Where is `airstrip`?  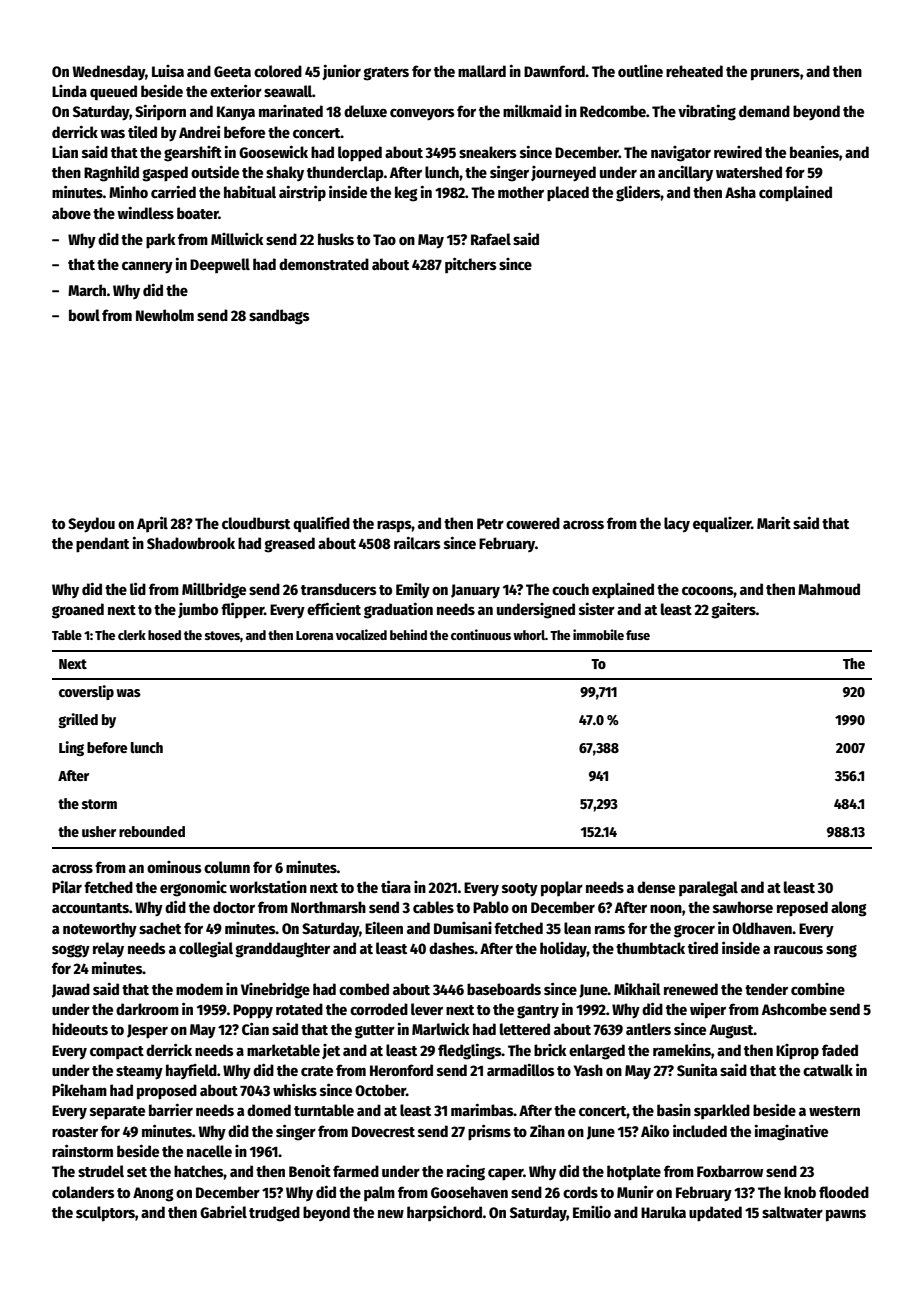
airstrip is located at coordinates (302, 193).
